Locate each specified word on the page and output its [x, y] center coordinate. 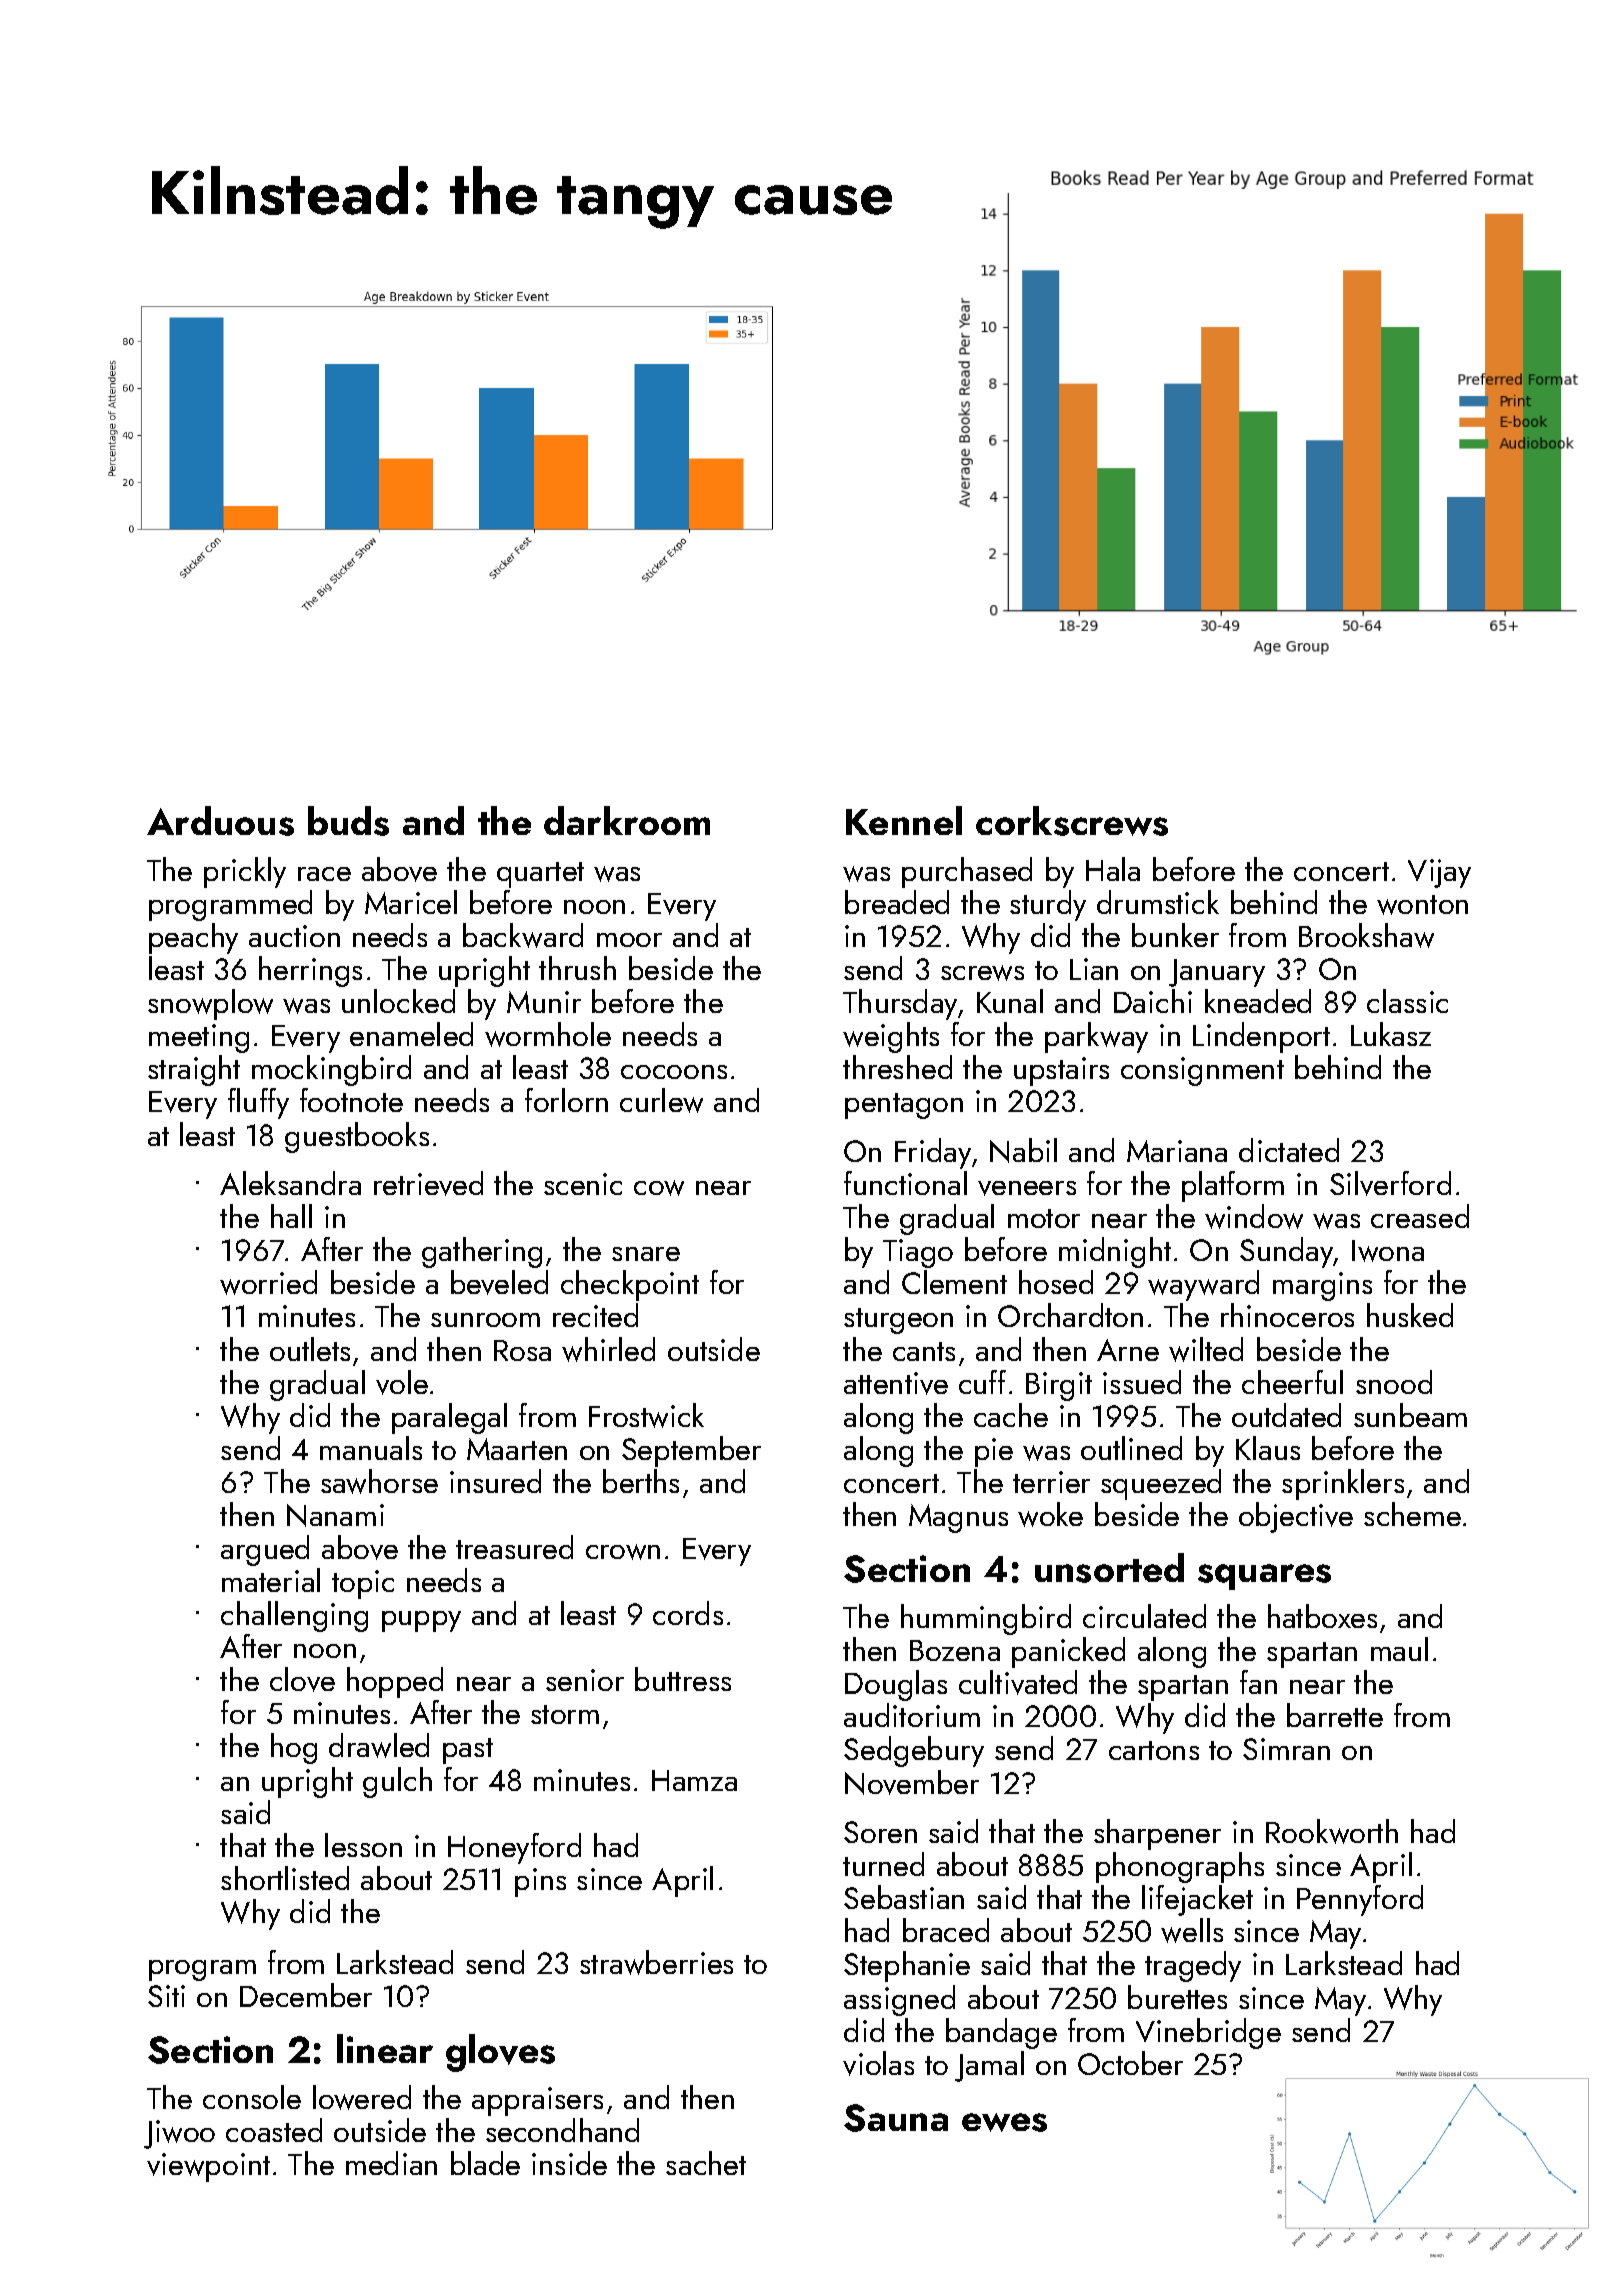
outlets [310, 1349]
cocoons [674, 1072]
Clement [954, 1282]
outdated [1286, 1415]
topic [363, 1584]
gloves [500, 2053]
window [1254, 1216]
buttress [683, 1679]
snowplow [210, 1004]
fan [1258, 1682]
